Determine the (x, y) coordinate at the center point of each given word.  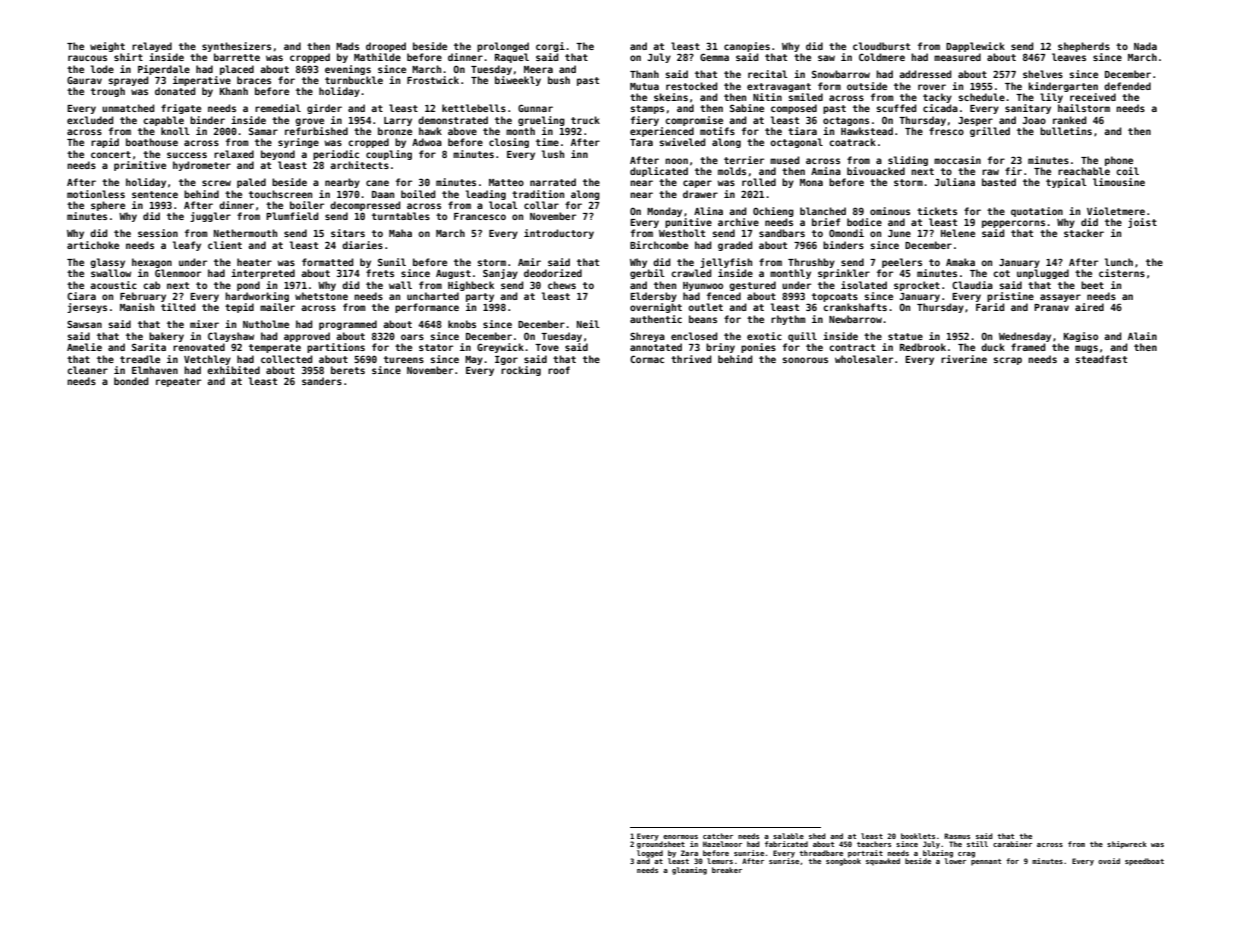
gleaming (689, 871)
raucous (87, 58)
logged (650, 854)
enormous (680, 837)
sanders (322, 381)
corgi (550, 47)
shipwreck (1127, 845)
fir (1013, 171)
